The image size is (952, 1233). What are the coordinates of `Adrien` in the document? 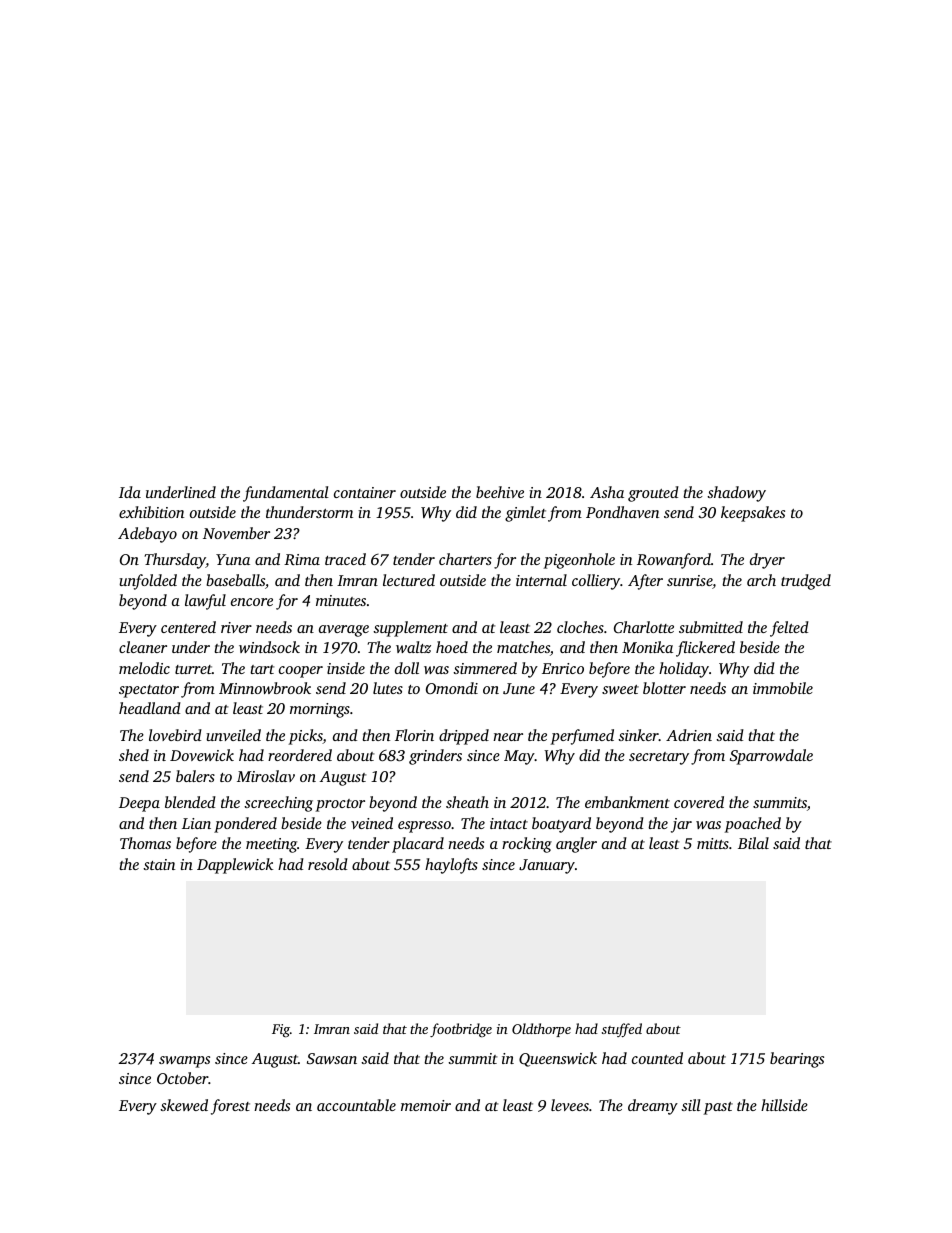 It's located at (689, 735).
